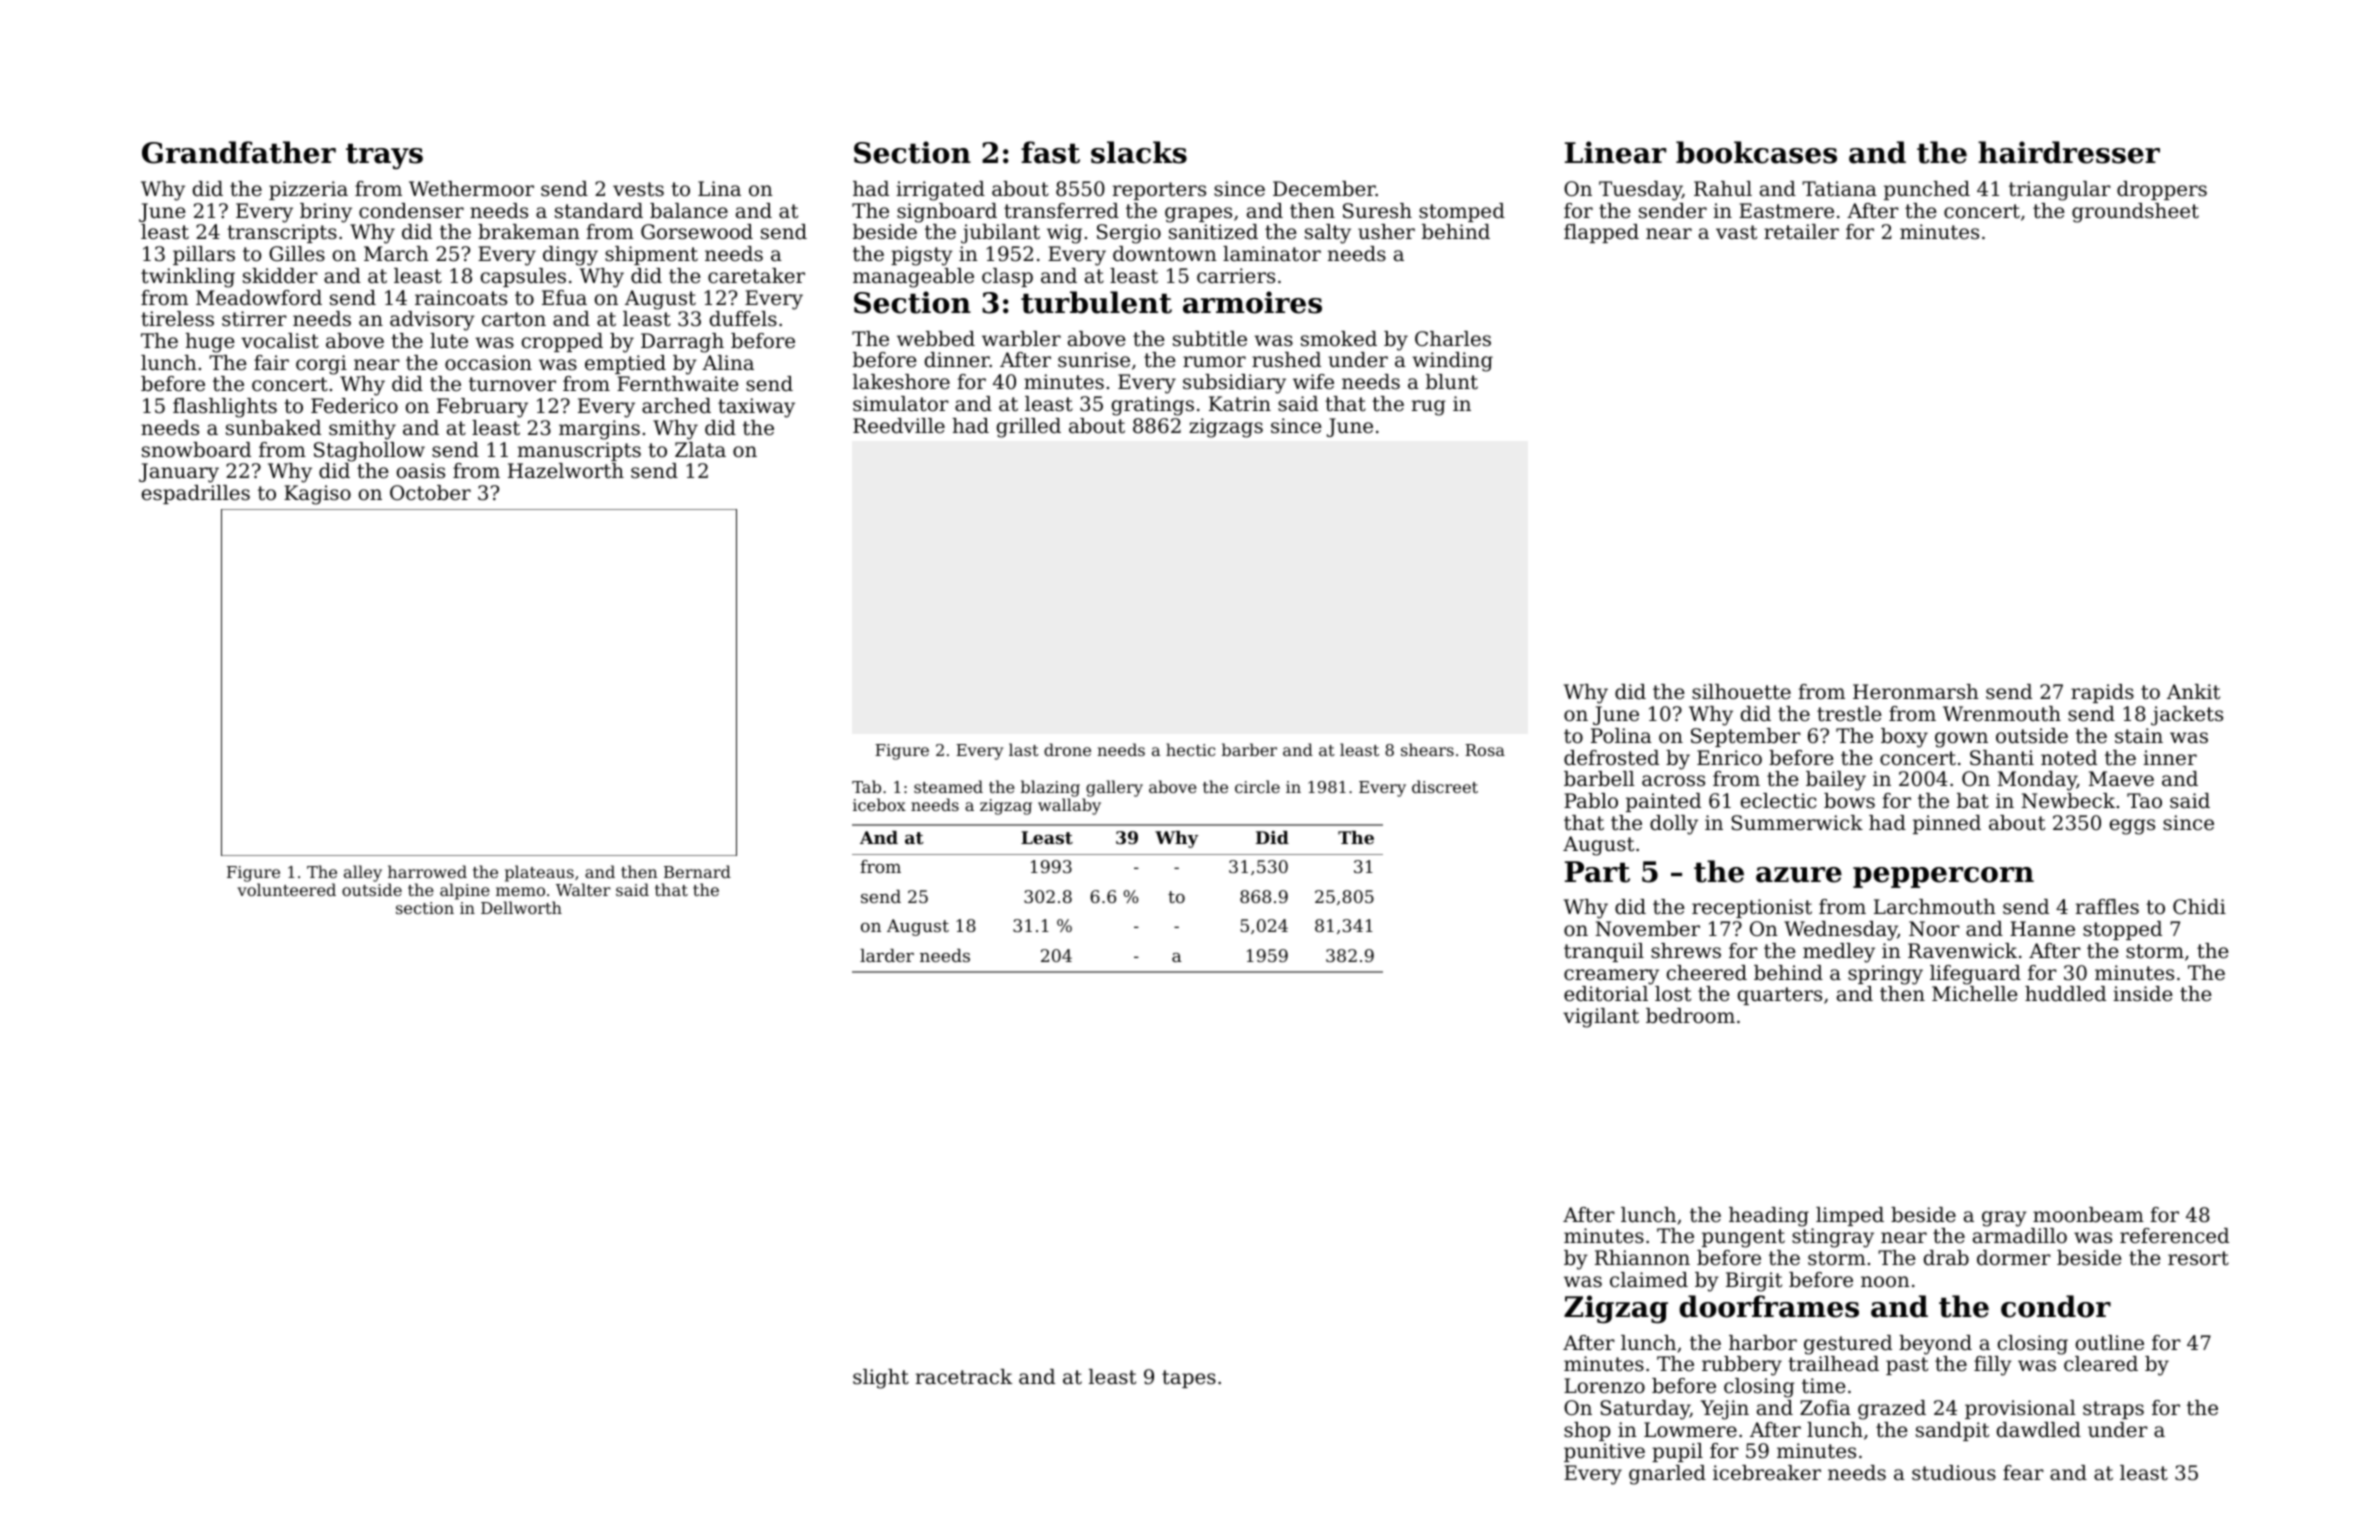 This image has height=1540, width=2380. I want to click on slight, so click(881, 1379).
